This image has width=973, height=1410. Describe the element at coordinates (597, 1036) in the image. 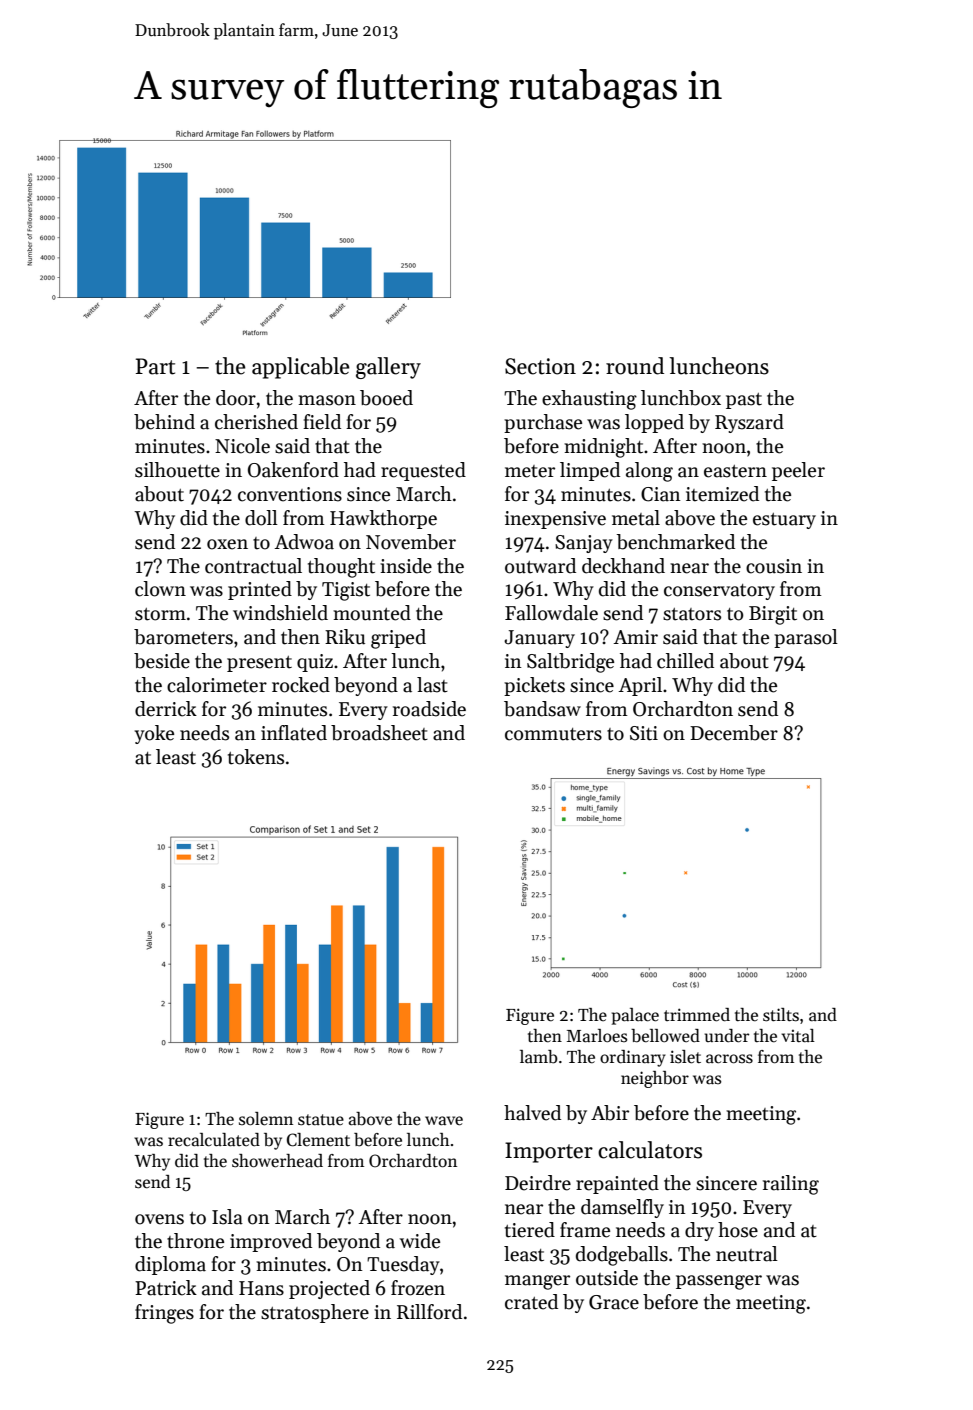

I see `Marloes` at that location.
